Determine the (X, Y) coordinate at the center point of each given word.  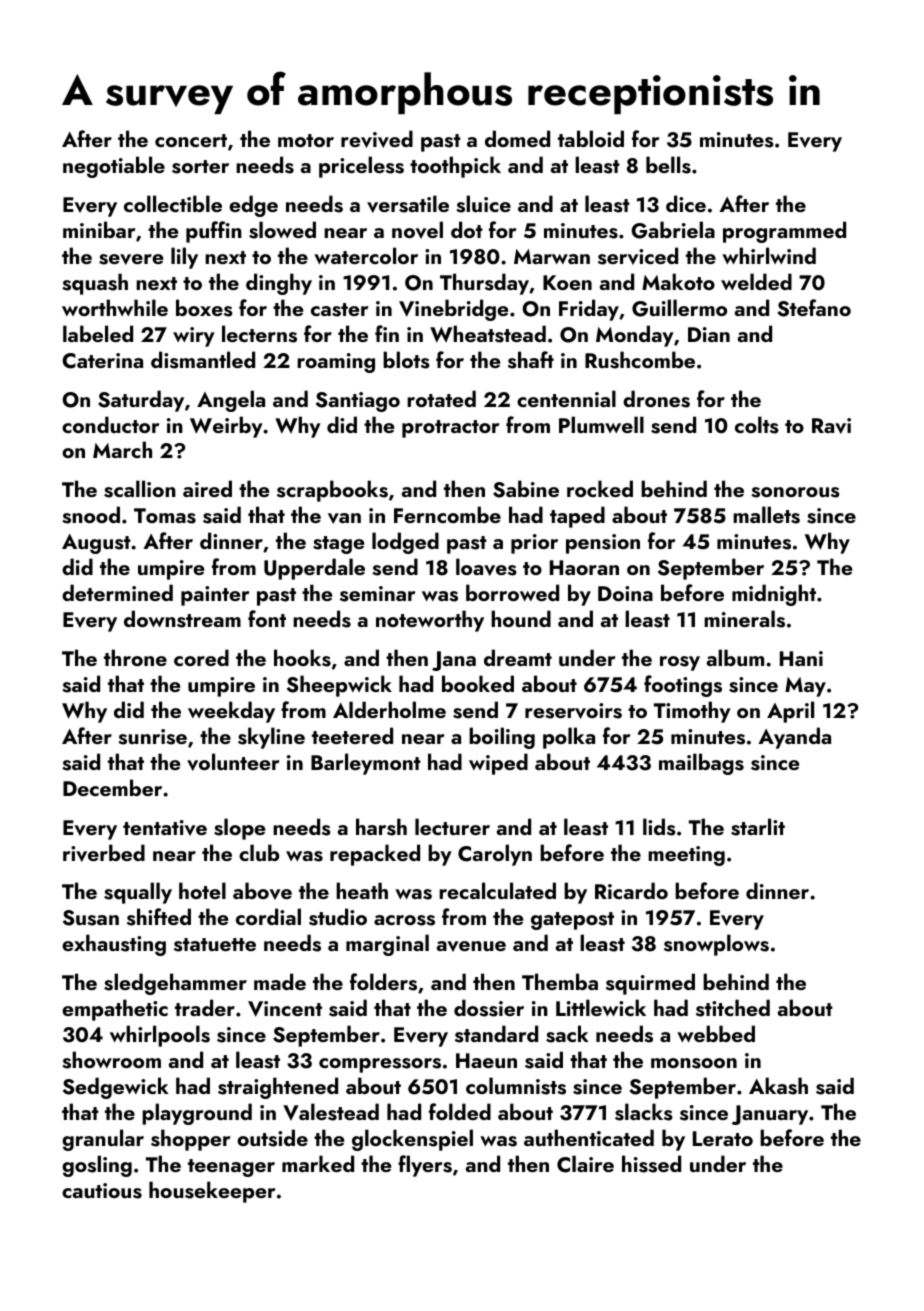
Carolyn (495, 855)
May (805, 687)
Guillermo (679, 308)
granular (103, 1140)
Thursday (484, 284)
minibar (99, 229)
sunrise (152, 737)
